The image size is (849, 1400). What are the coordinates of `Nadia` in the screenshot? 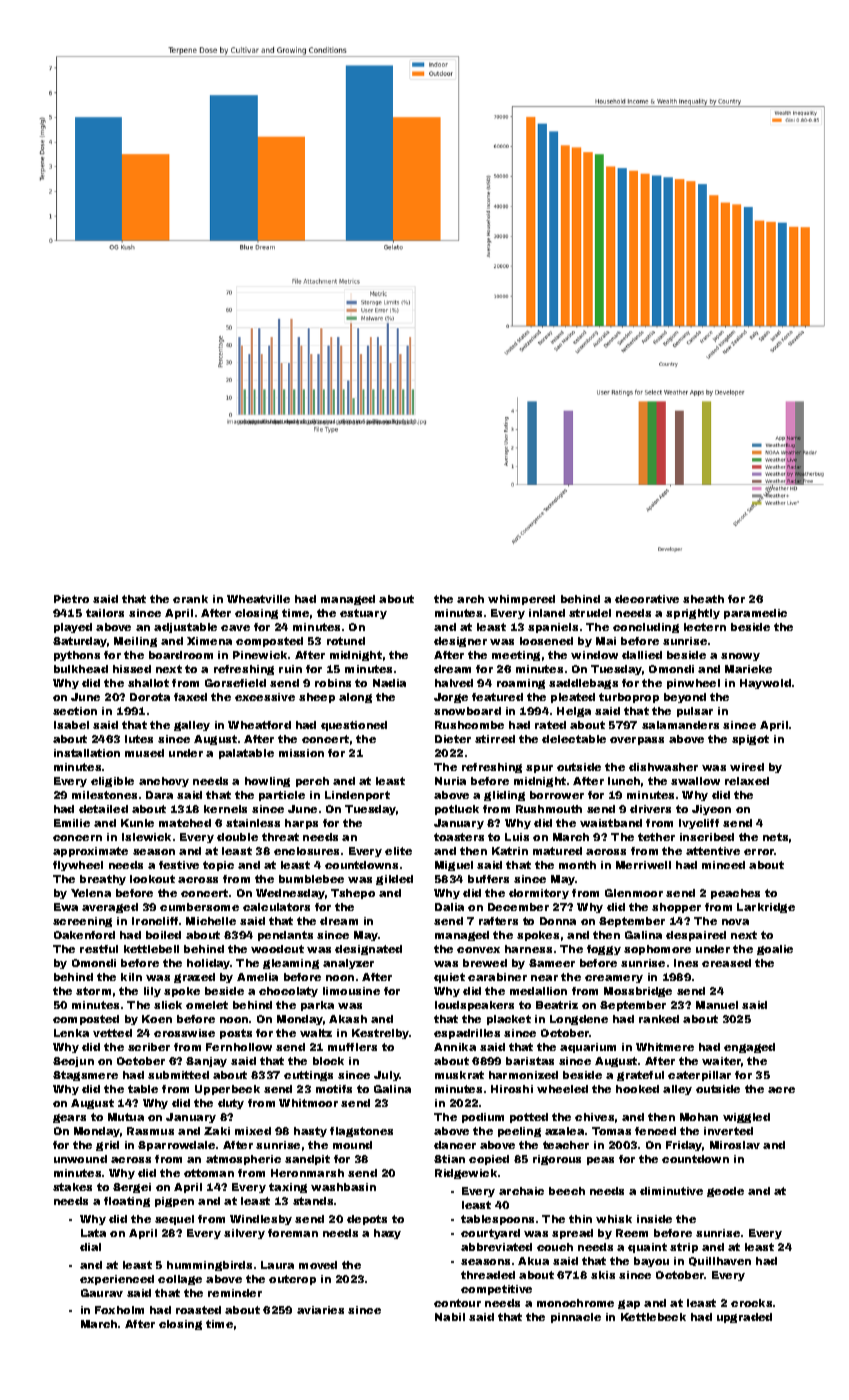 It's located at (389, 683).
